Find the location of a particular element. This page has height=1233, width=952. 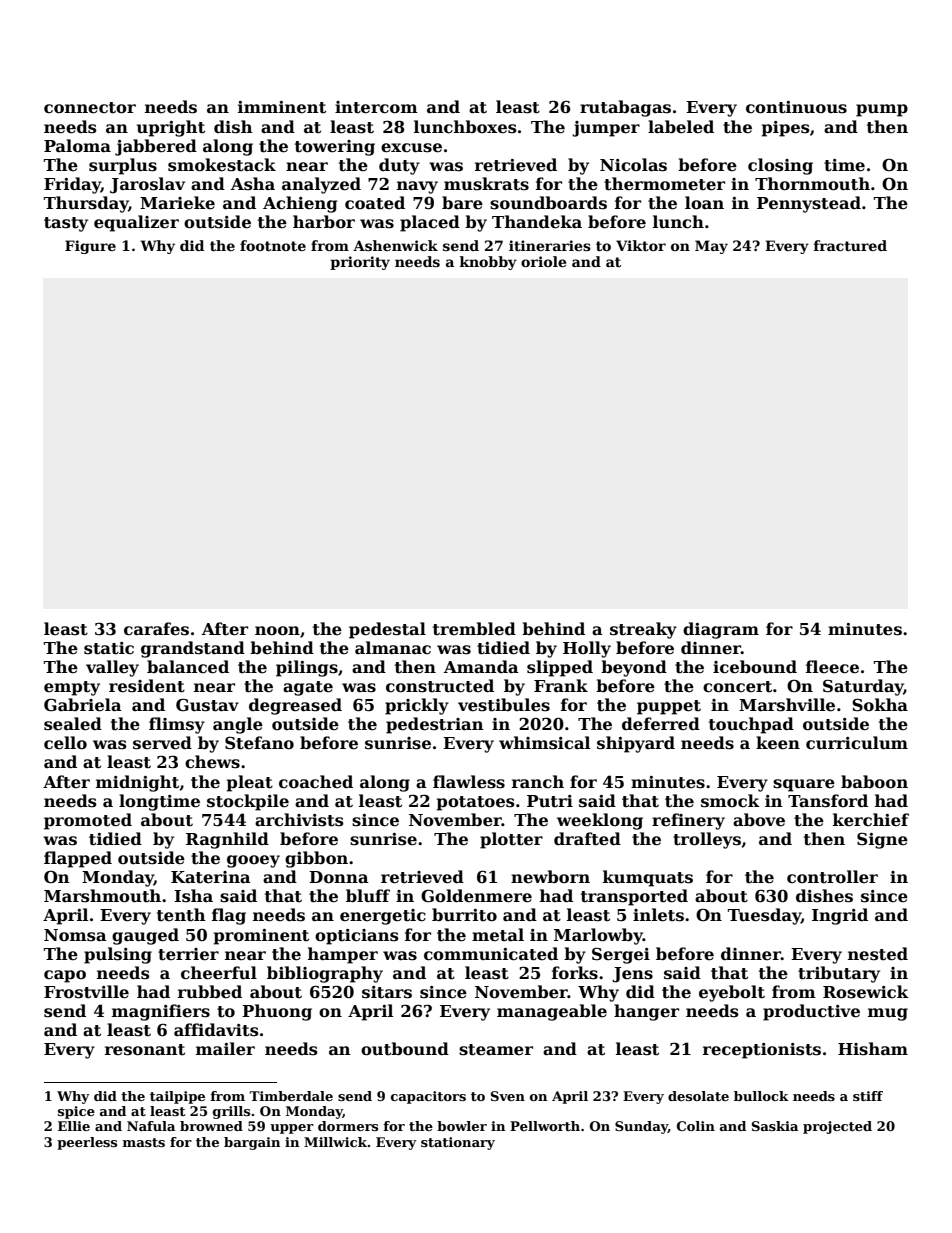

Tansford is located at coordinates (828, 801).
